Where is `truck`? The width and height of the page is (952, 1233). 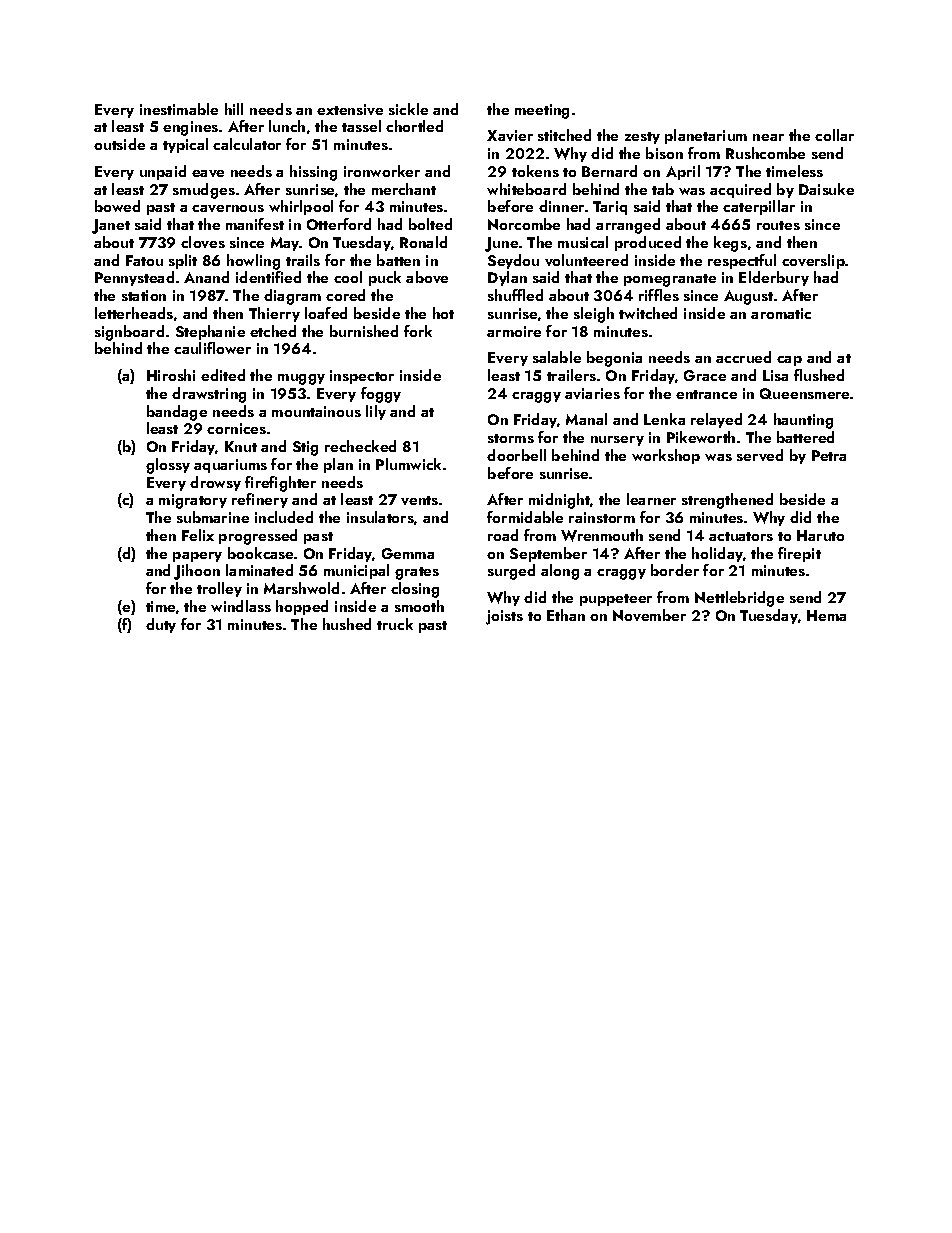
truck is located at coordinates (395, 624).
